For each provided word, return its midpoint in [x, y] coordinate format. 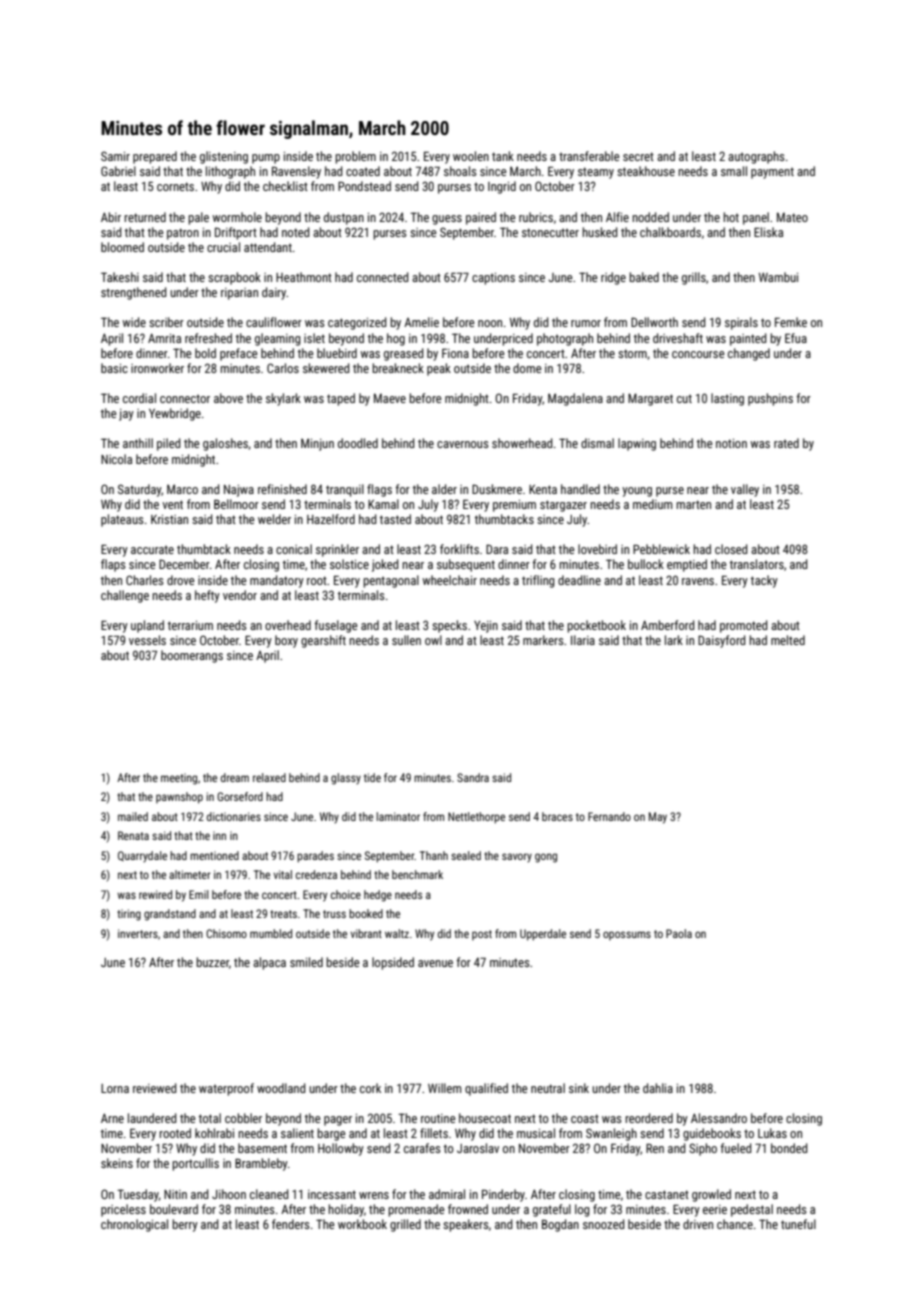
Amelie [421, 322]
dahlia [658, 1088]
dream [235, 777]
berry [185, 1225]
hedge [378, 896]
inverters [138, 933]
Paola [679, 933]
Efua [796, 338]
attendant [268, 247]
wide [134, 322]
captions [493, 279]
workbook [362, 1224]
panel [756, 218]
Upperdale [543, 935]
